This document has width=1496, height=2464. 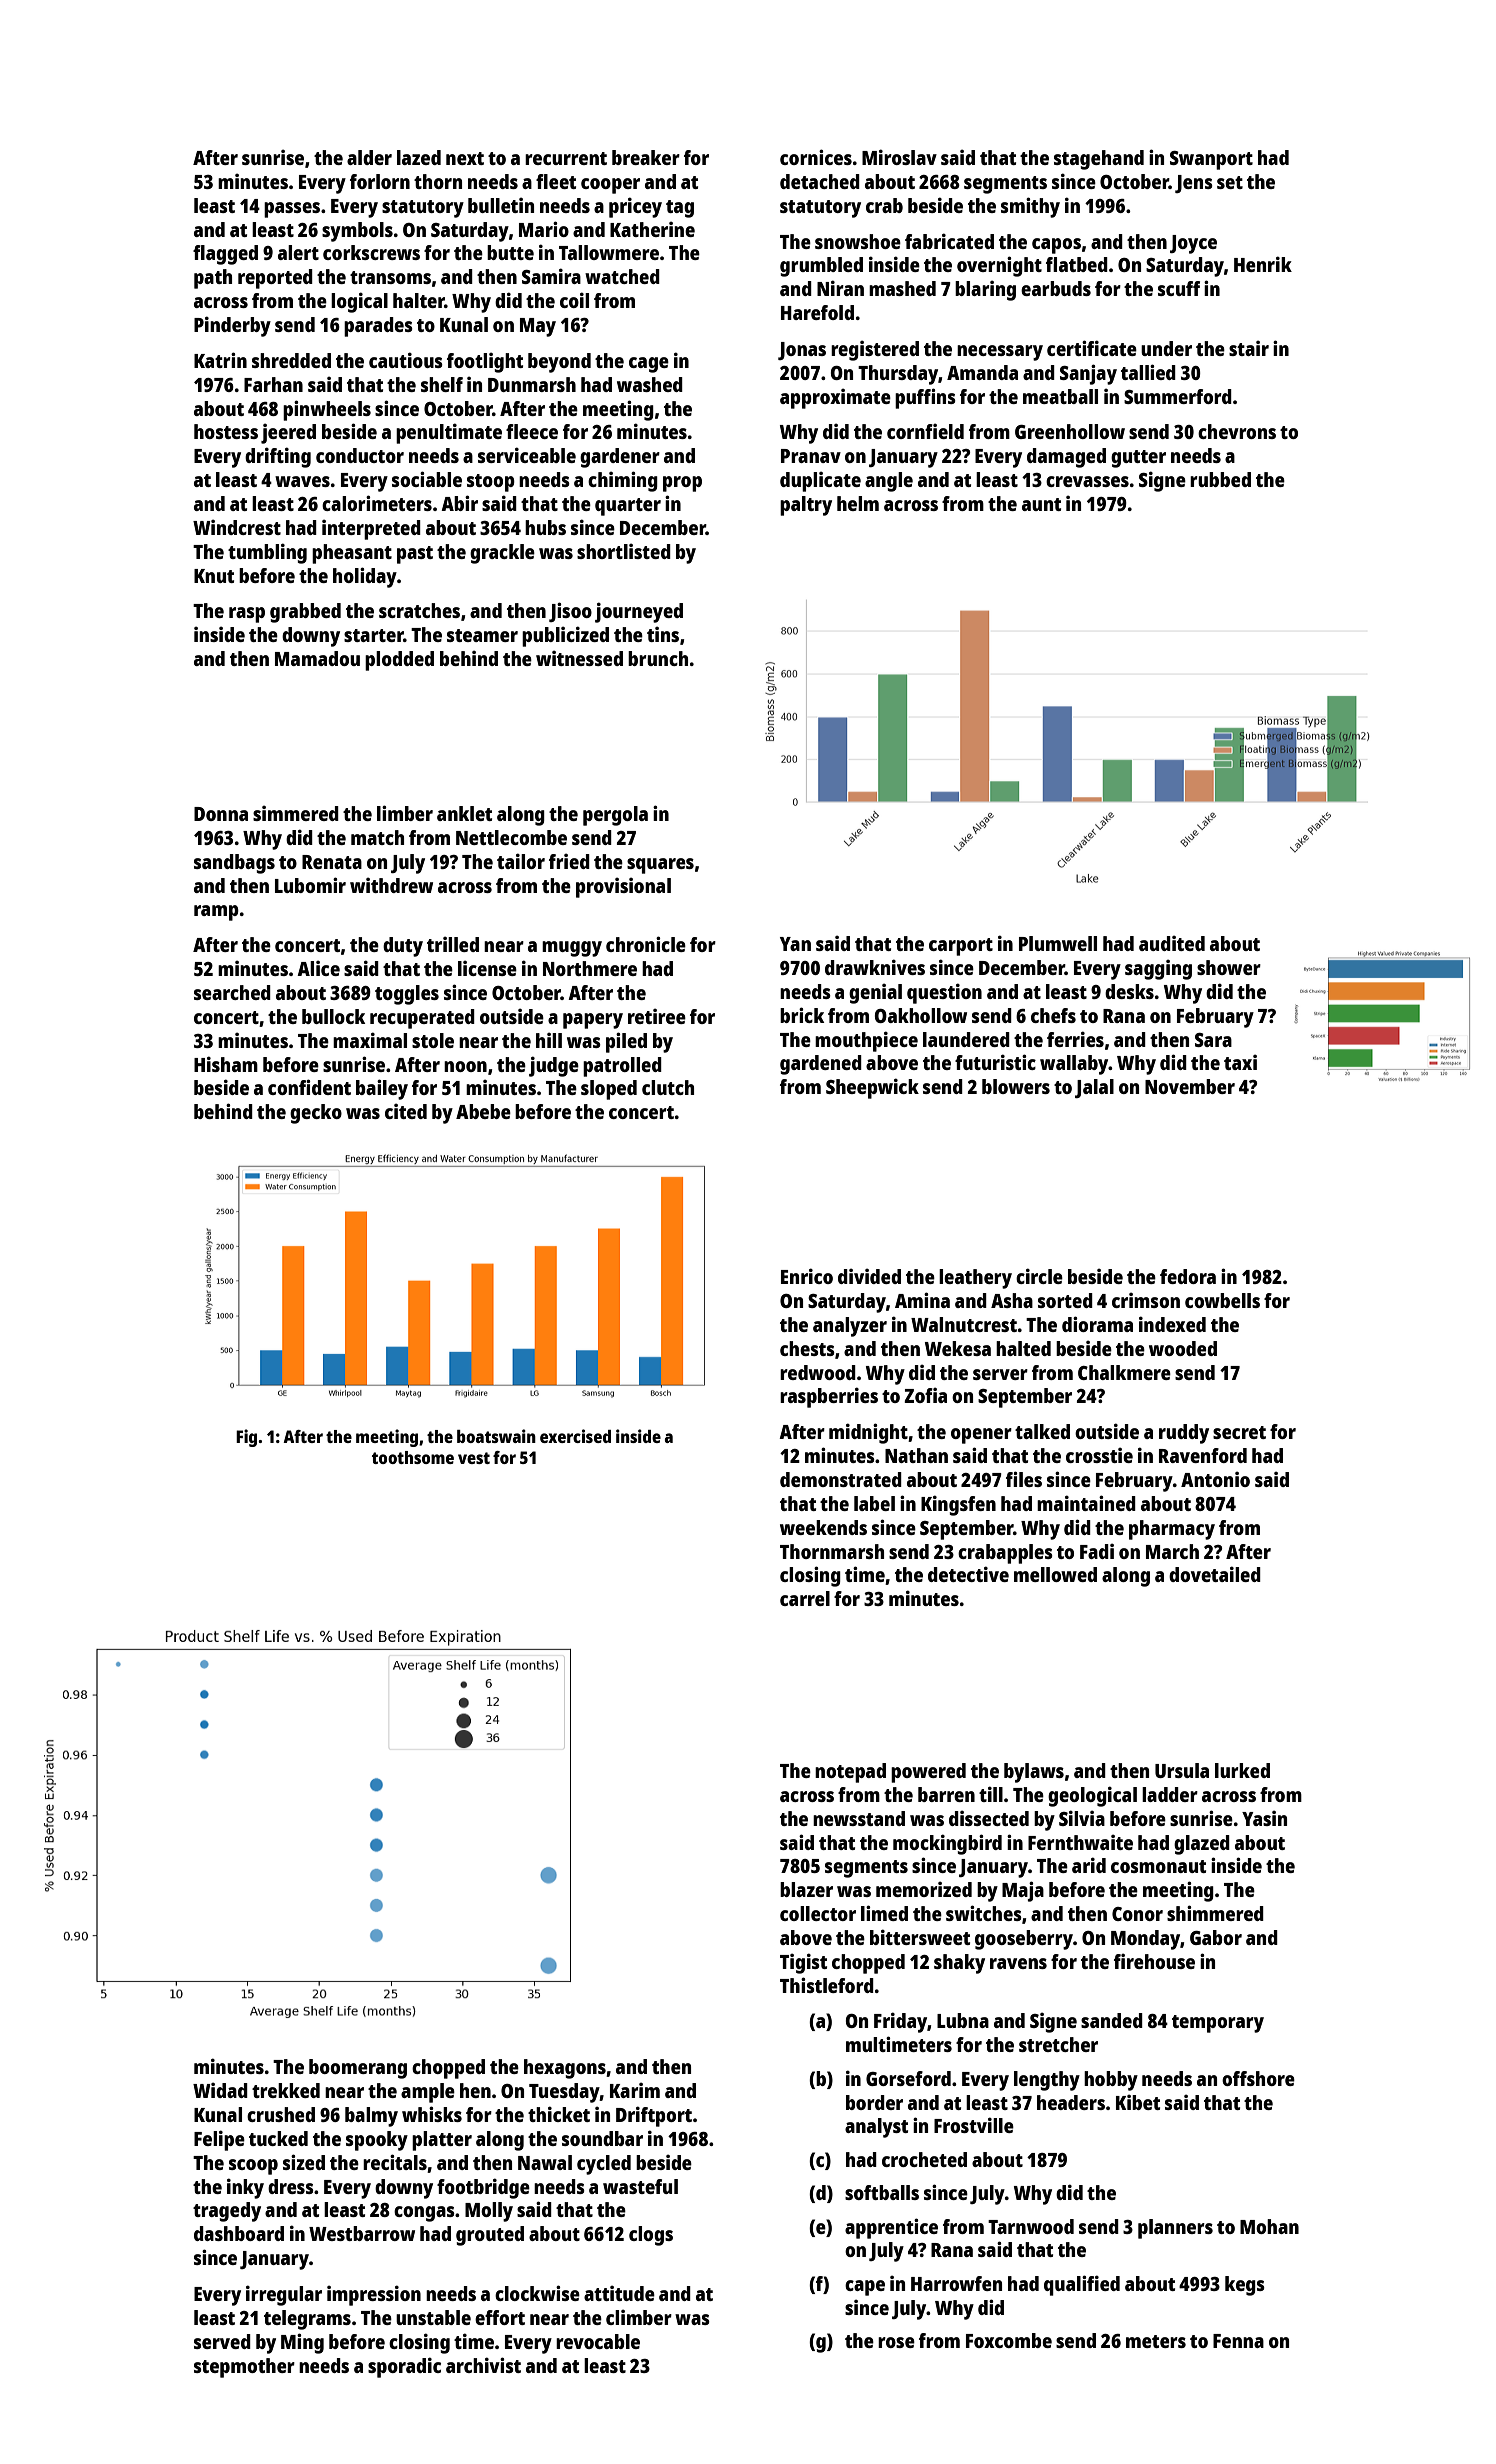 I want to click on Westbarrow, so click(x=362, y=2233).
